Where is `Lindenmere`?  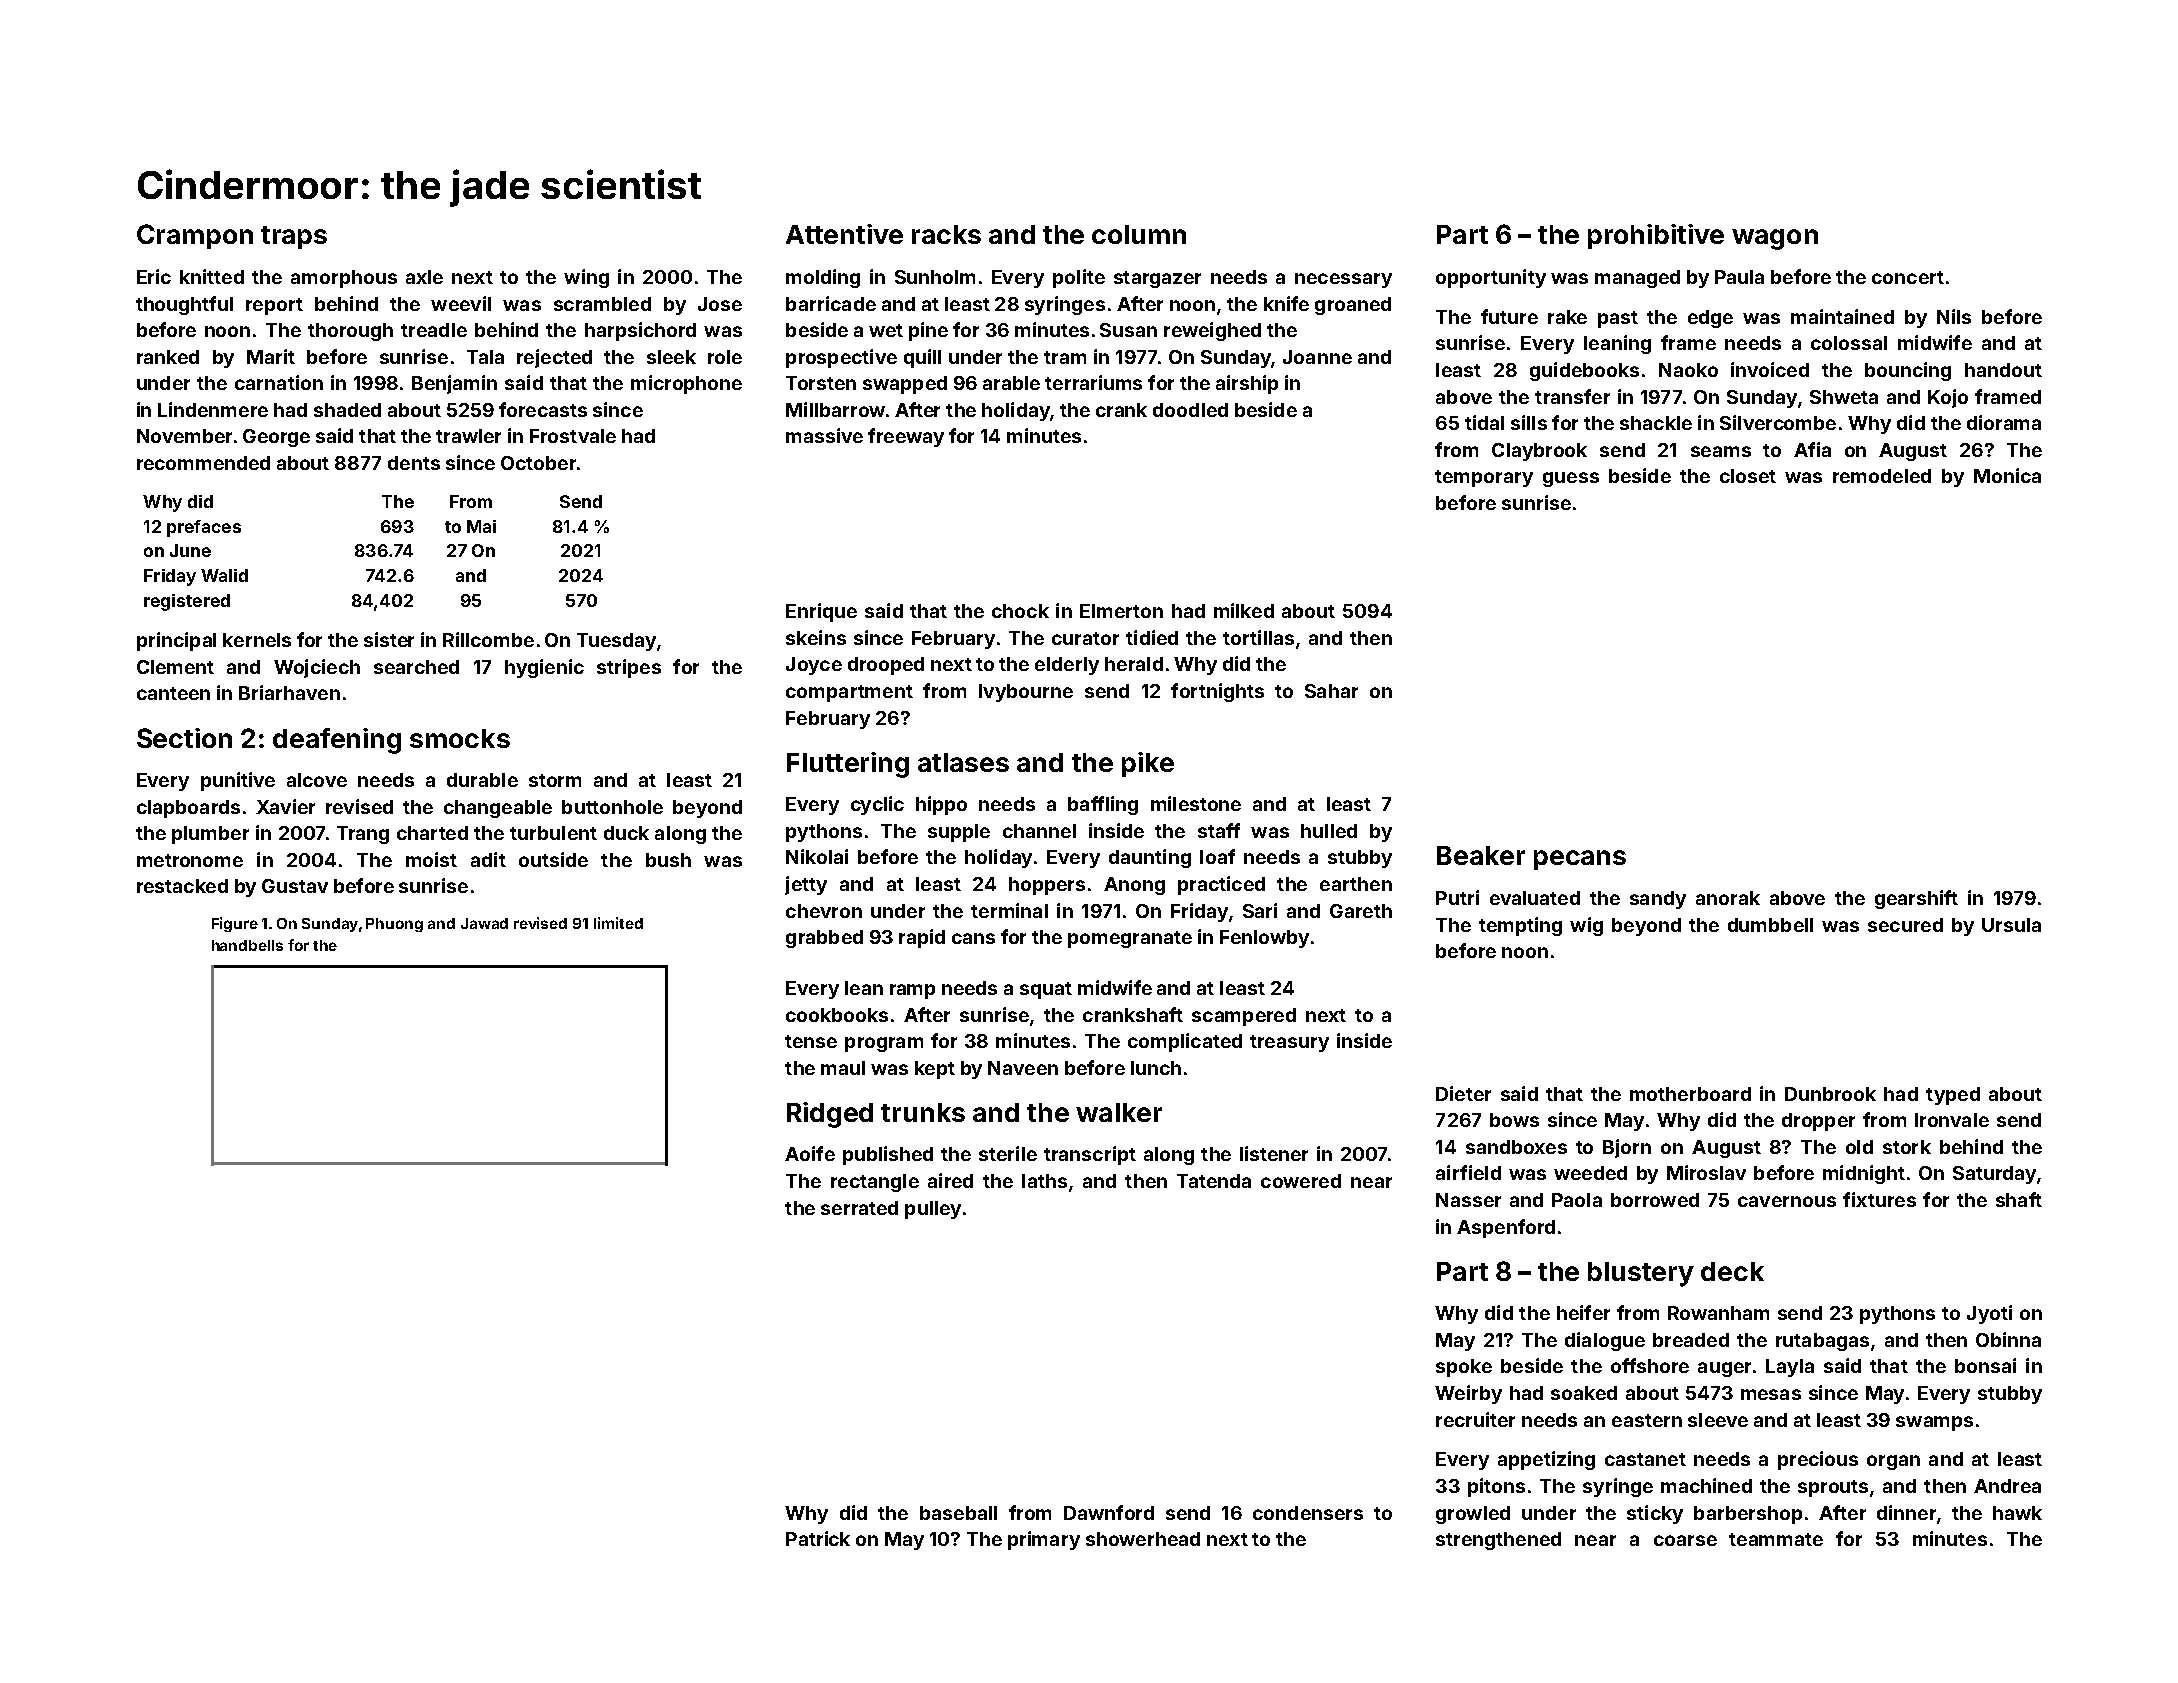
Lindenmere is located at coordinates (213, 409).
